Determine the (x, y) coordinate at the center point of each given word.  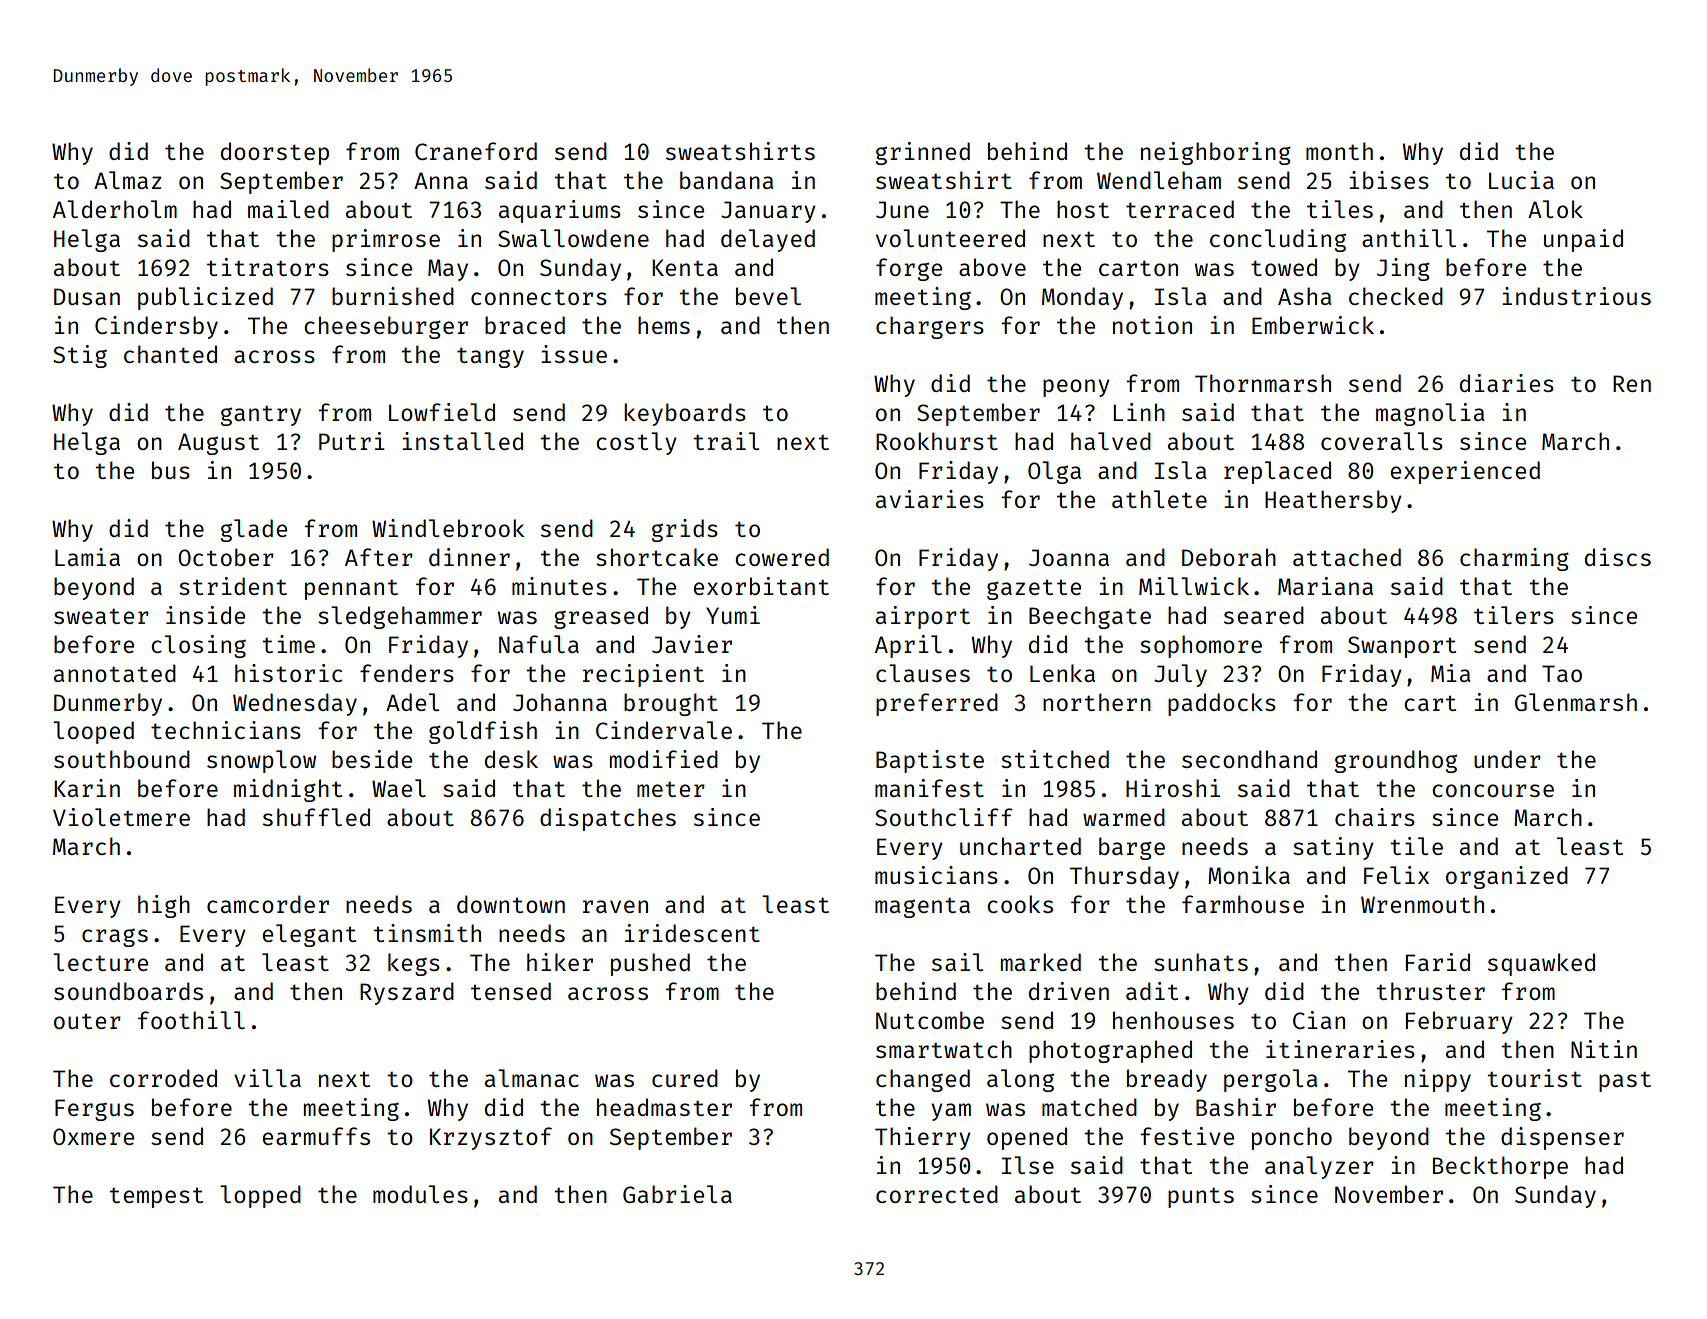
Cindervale (664, 730)
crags (115, 937)
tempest (156, 1197)
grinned (923, 153)
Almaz (127, 180)
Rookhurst (937, 441)
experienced (1465, 472)
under (1507, 759)
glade (254, 530)
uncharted (1020, 846)
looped (93, 732)
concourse (1493, 790)
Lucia (1521, 180)
